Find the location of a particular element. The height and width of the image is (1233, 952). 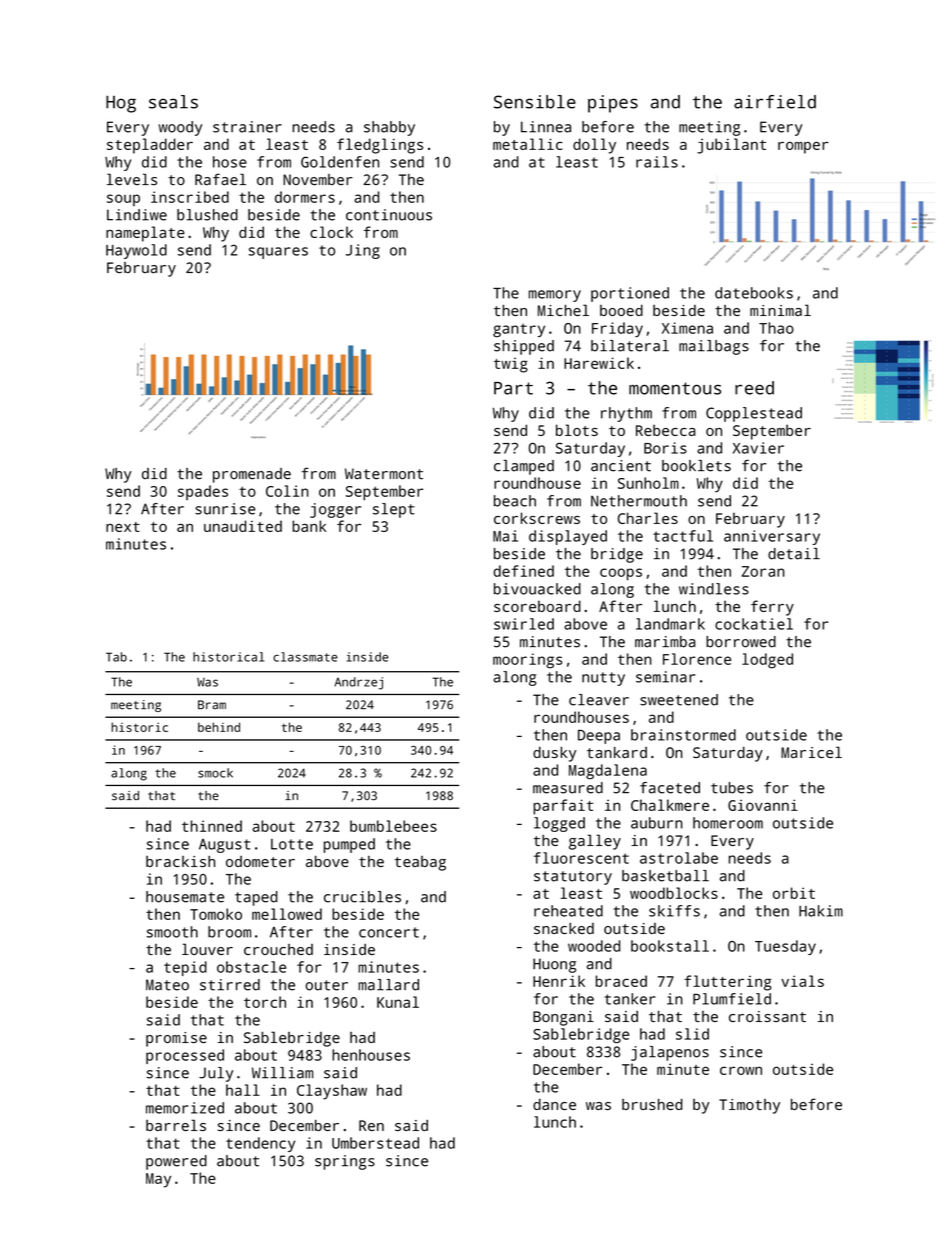

bumblebees is located at coordinates (393, 826).
